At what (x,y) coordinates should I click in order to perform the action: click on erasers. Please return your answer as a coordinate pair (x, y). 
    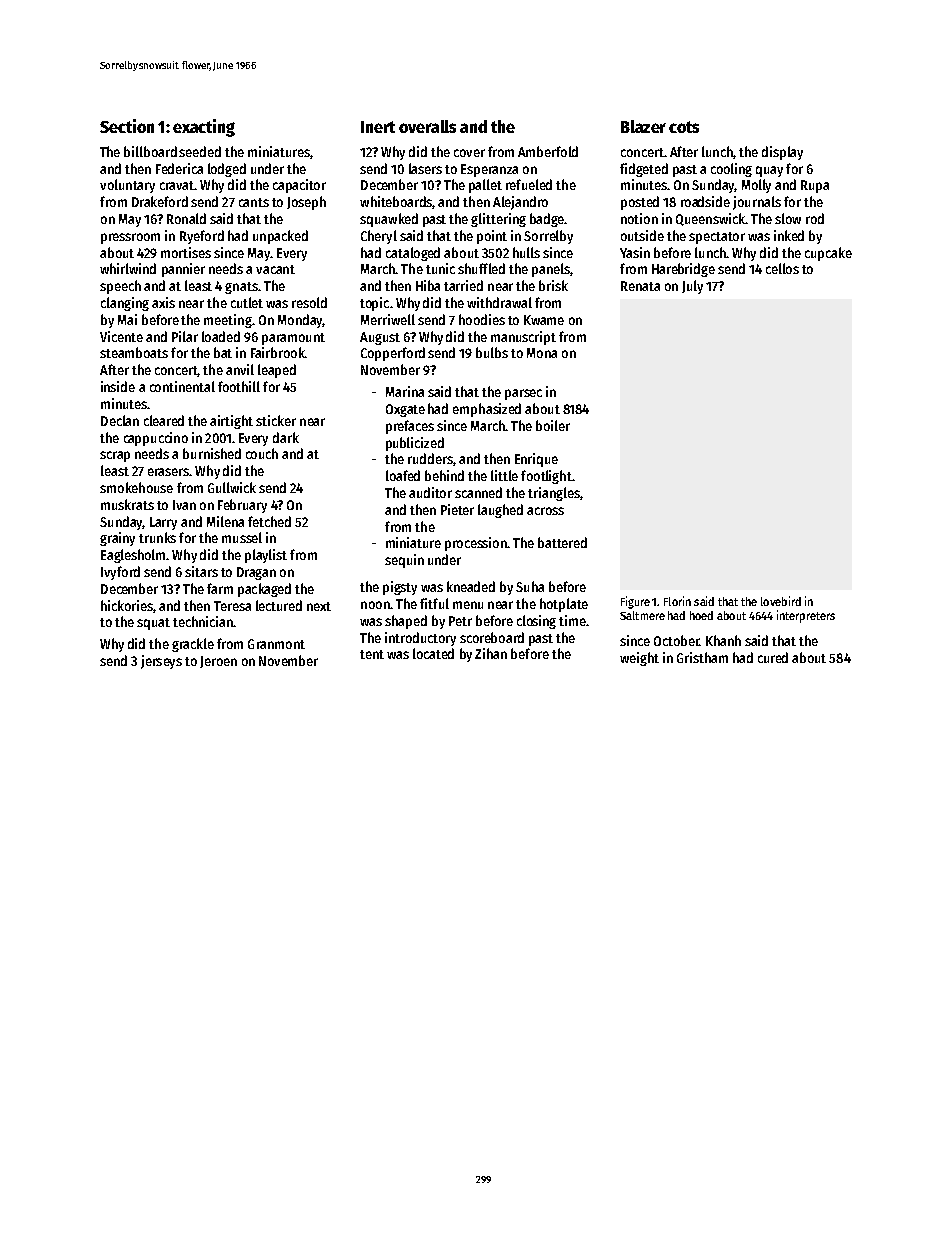
    Looking at the image, I should click on (168, 472).
